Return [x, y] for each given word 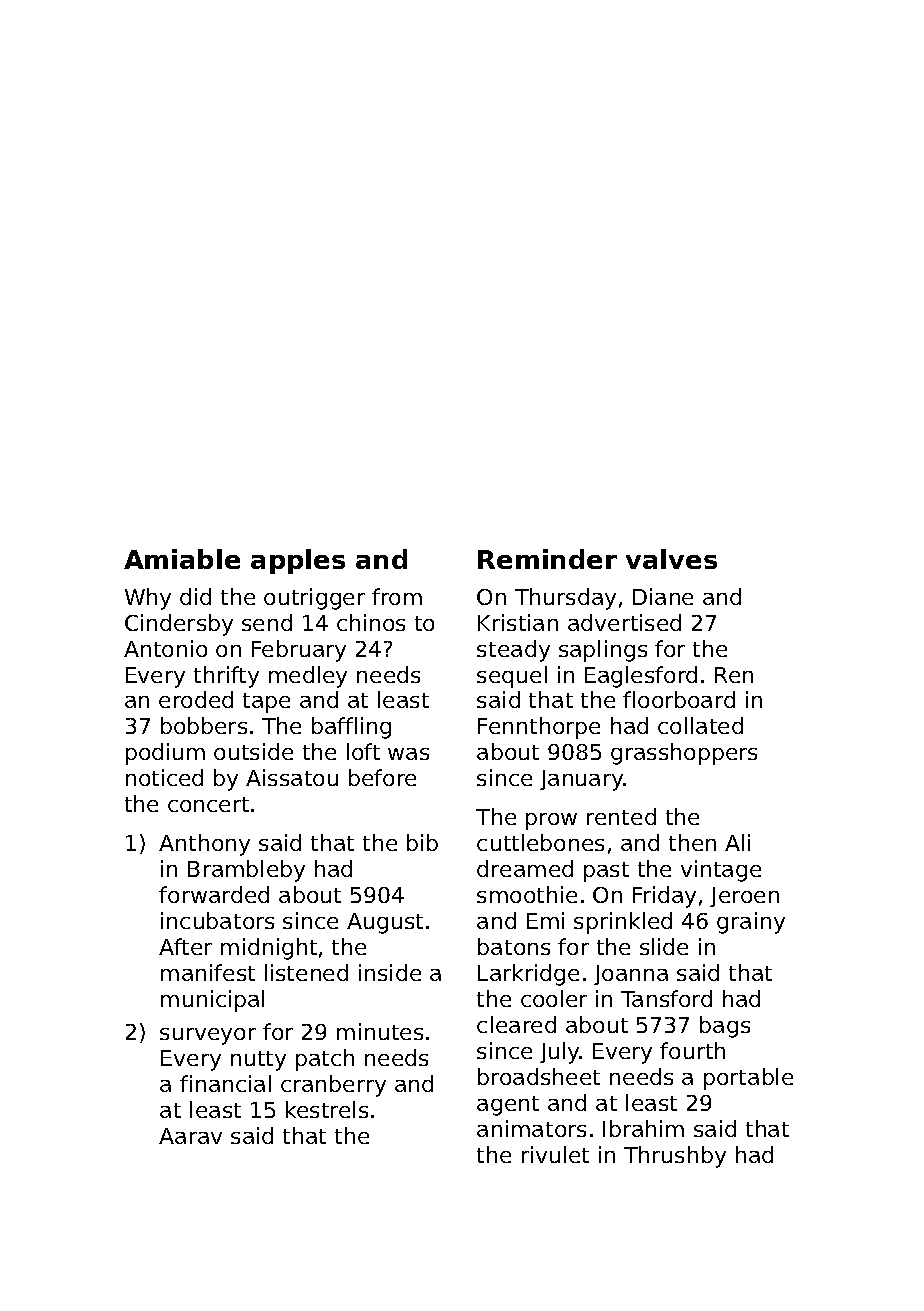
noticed [164, 777]
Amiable [182, 559]
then [692, 842]
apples [298, 561]
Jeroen [744, 897]
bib [422, 842]
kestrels [327, 1109]
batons [514, 946]
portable [748, 1079]
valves [671, 559]
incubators [217, 920]
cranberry [333, 1086]
